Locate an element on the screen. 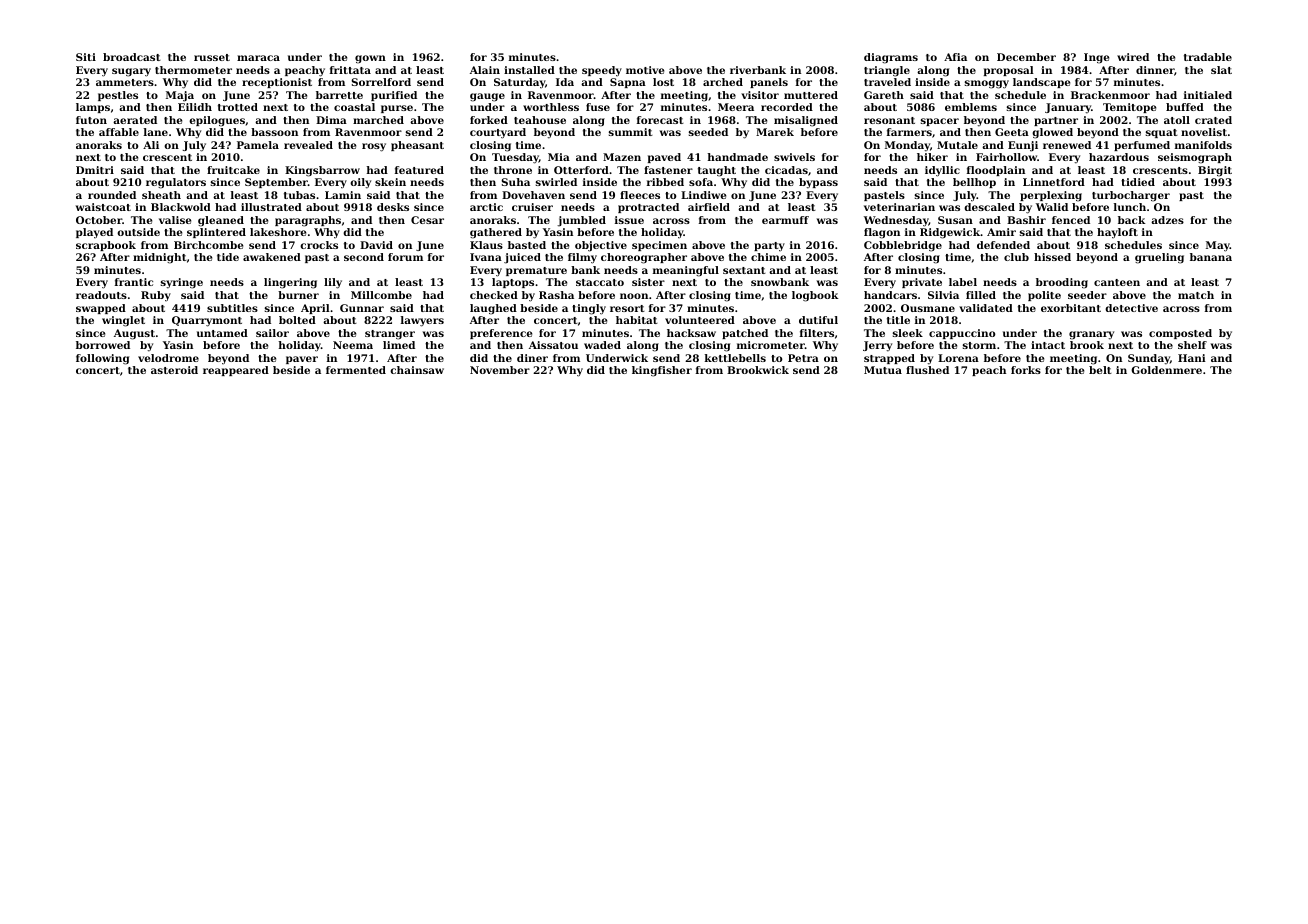 This screenshot has height=924, width=1308. habitat is located at coordinates (637, 320).
